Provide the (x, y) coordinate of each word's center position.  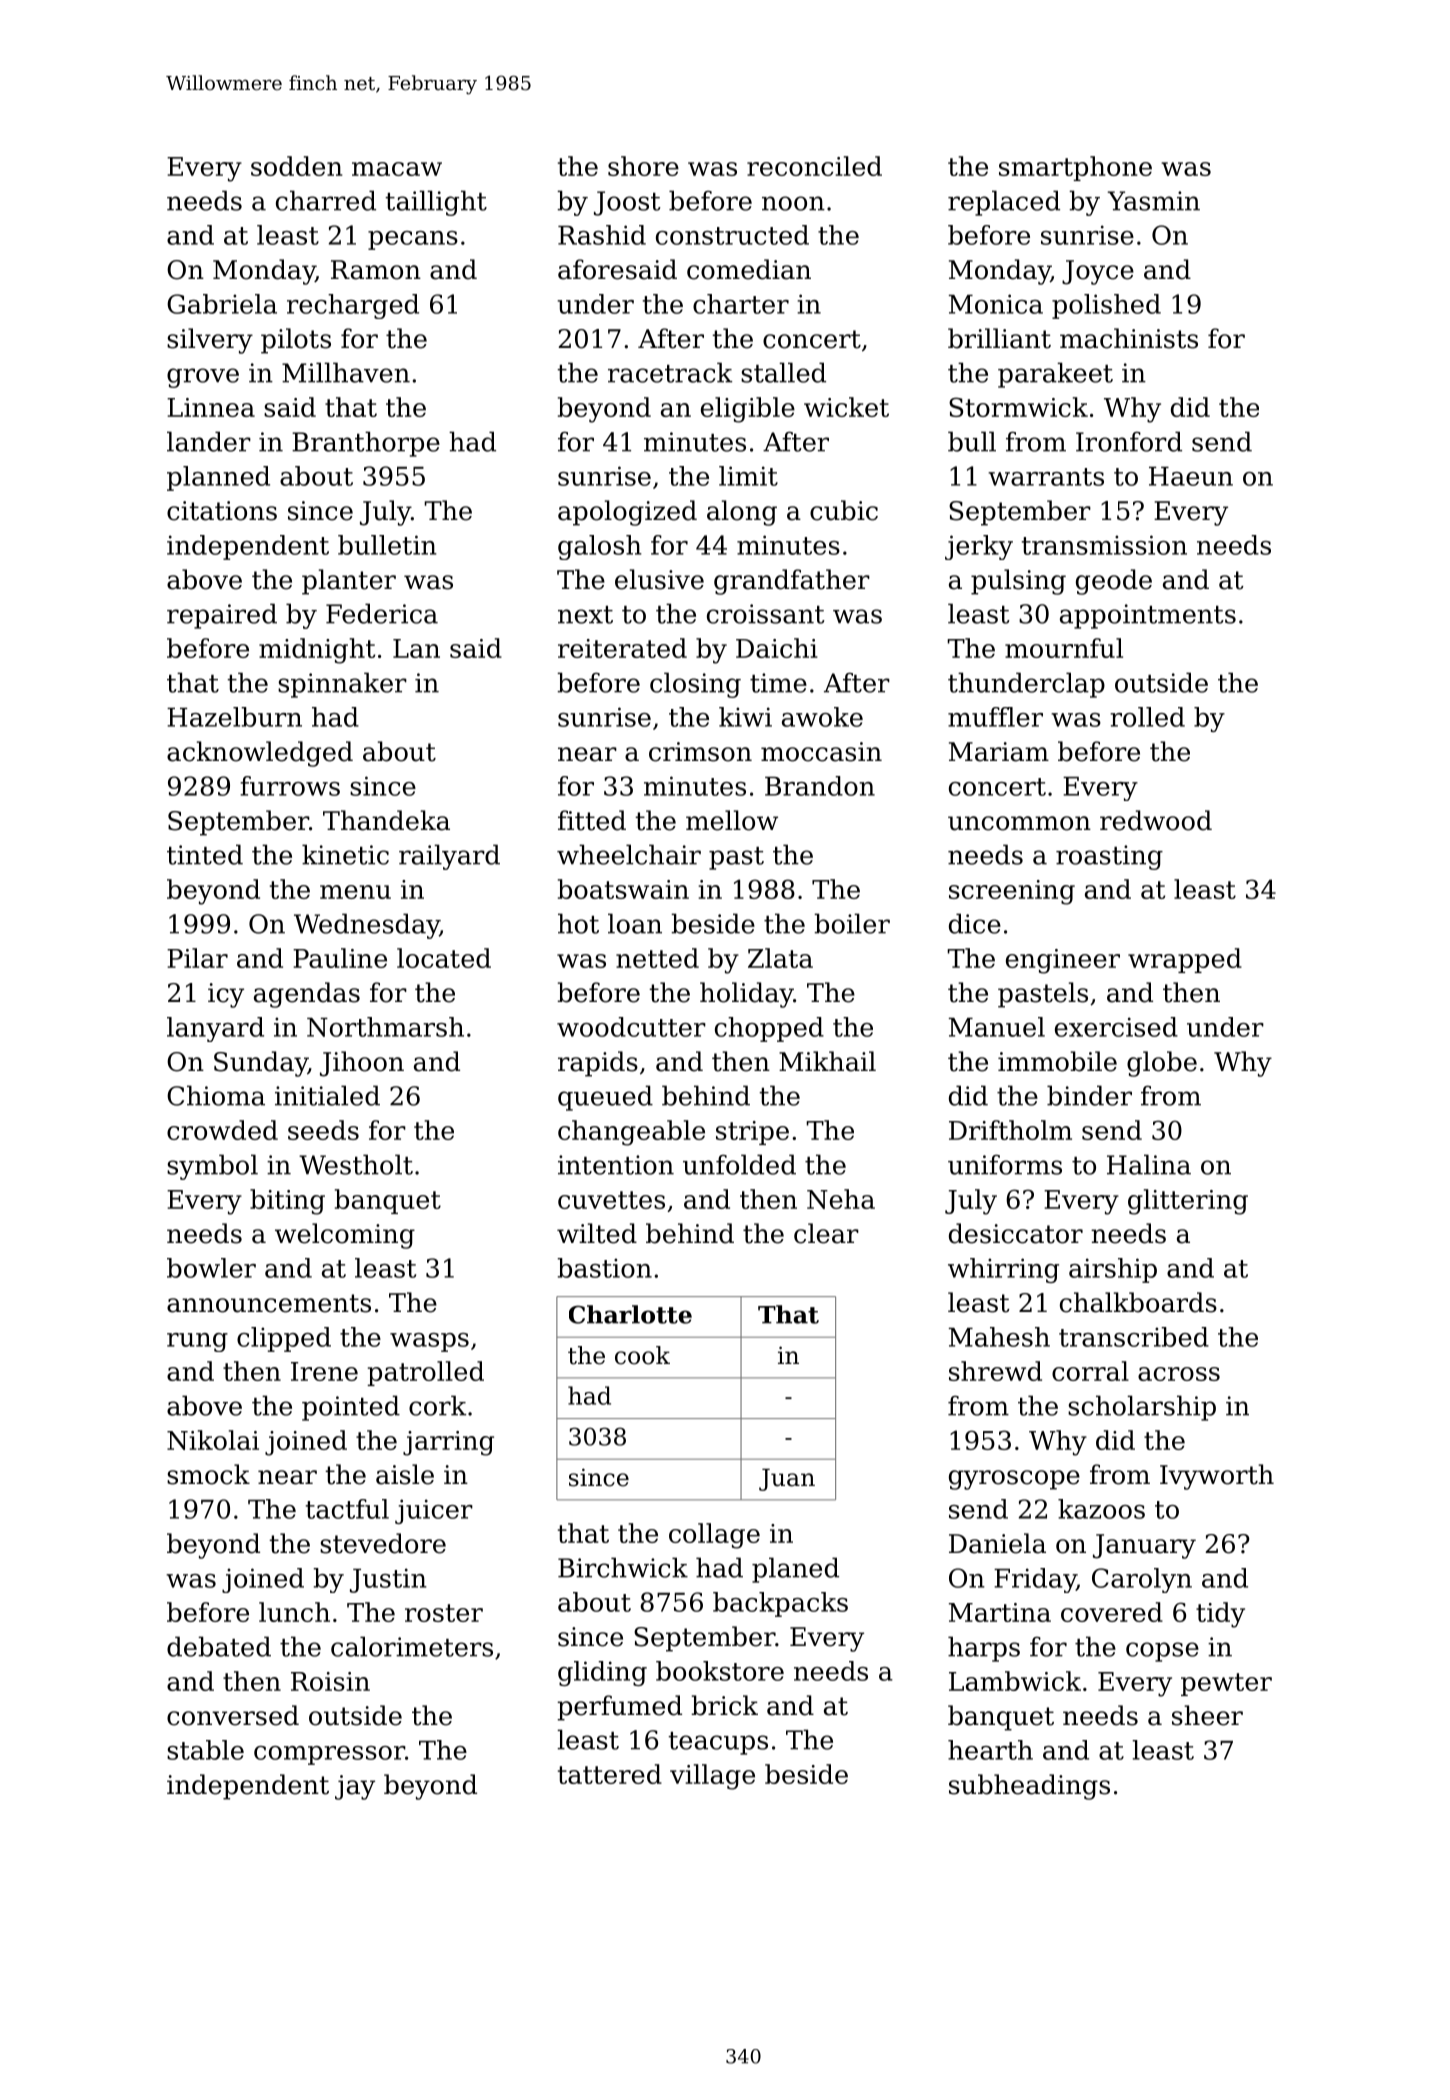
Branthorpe (366, 444)
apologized (627, 513)
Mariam (999, 752)
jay (355, 1787)
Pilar (197, 958)
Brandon (820, 786)
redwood (1156, 820)
